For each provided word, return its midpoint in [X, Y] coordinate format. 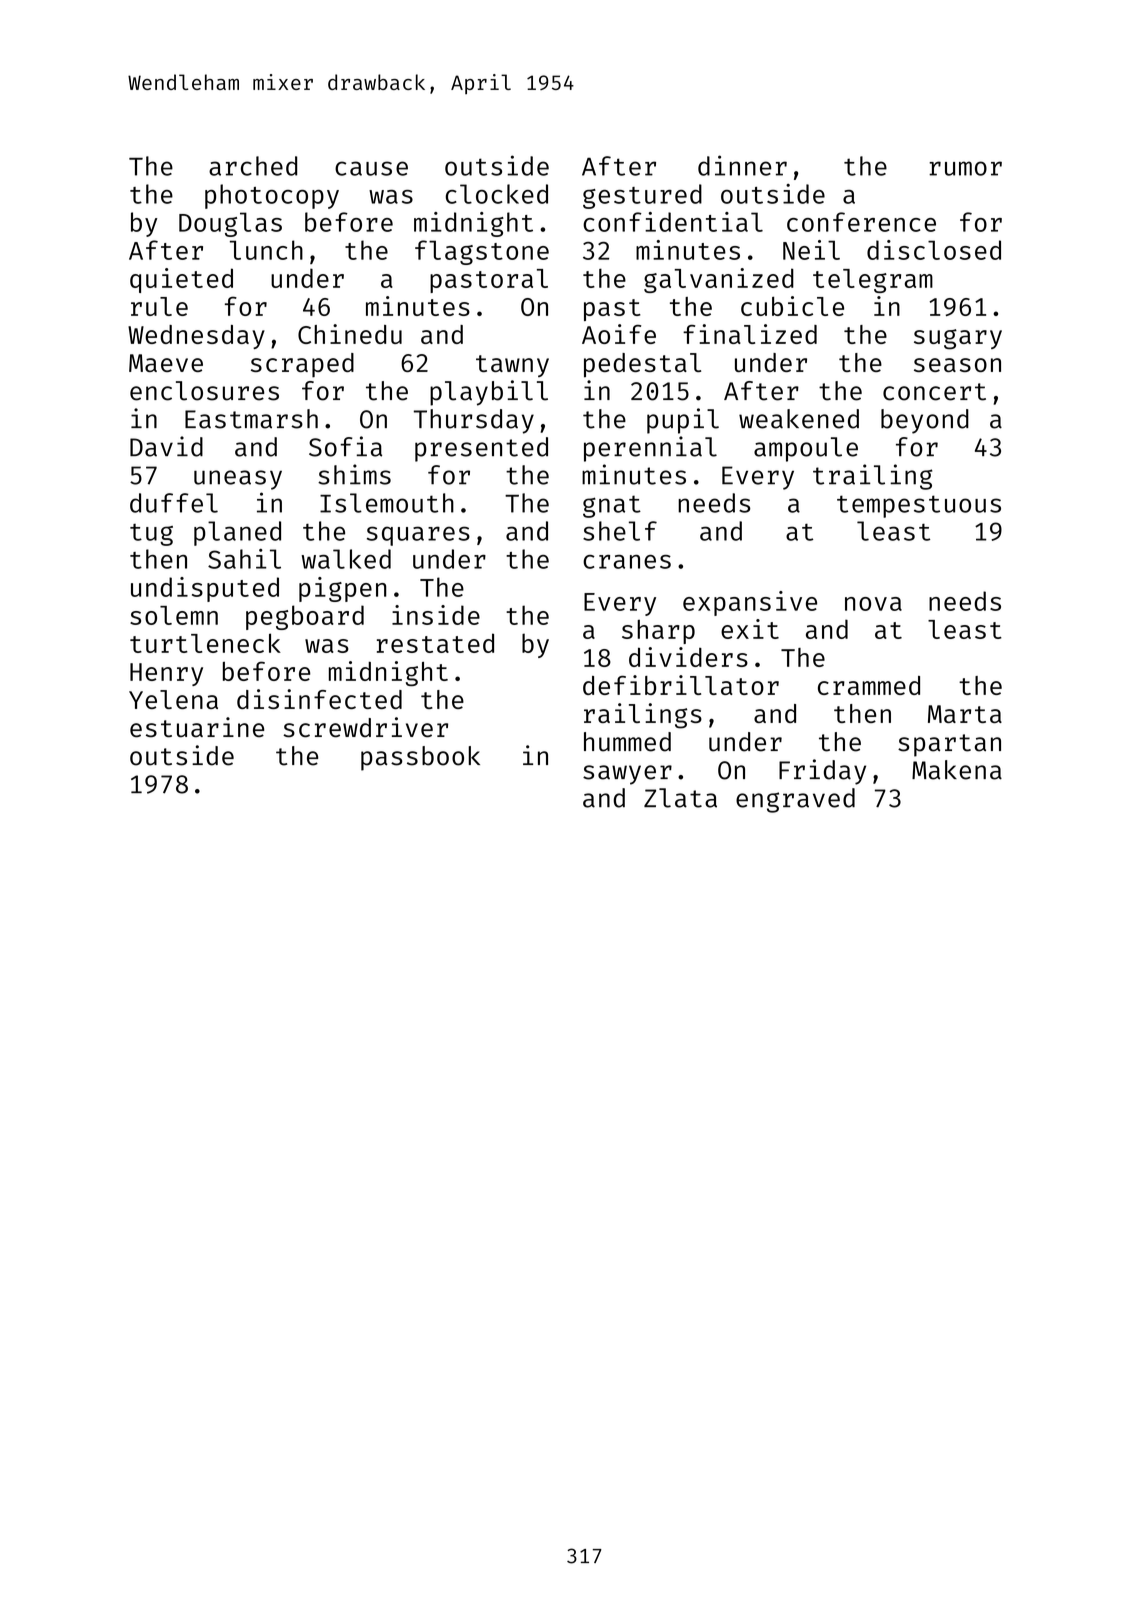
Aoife [619, 334]
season [957, 365]
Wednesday [196, 337]
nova [873, 604]
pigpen [342, 589]
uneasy [238, 480]
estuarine [197, 727]
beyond [925, 421]
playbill [489, 393]
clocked [497, 194]
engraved [795, 800]
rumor [965, 168]
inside [436, 615]
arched [253, 166]
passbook [420, 758]
